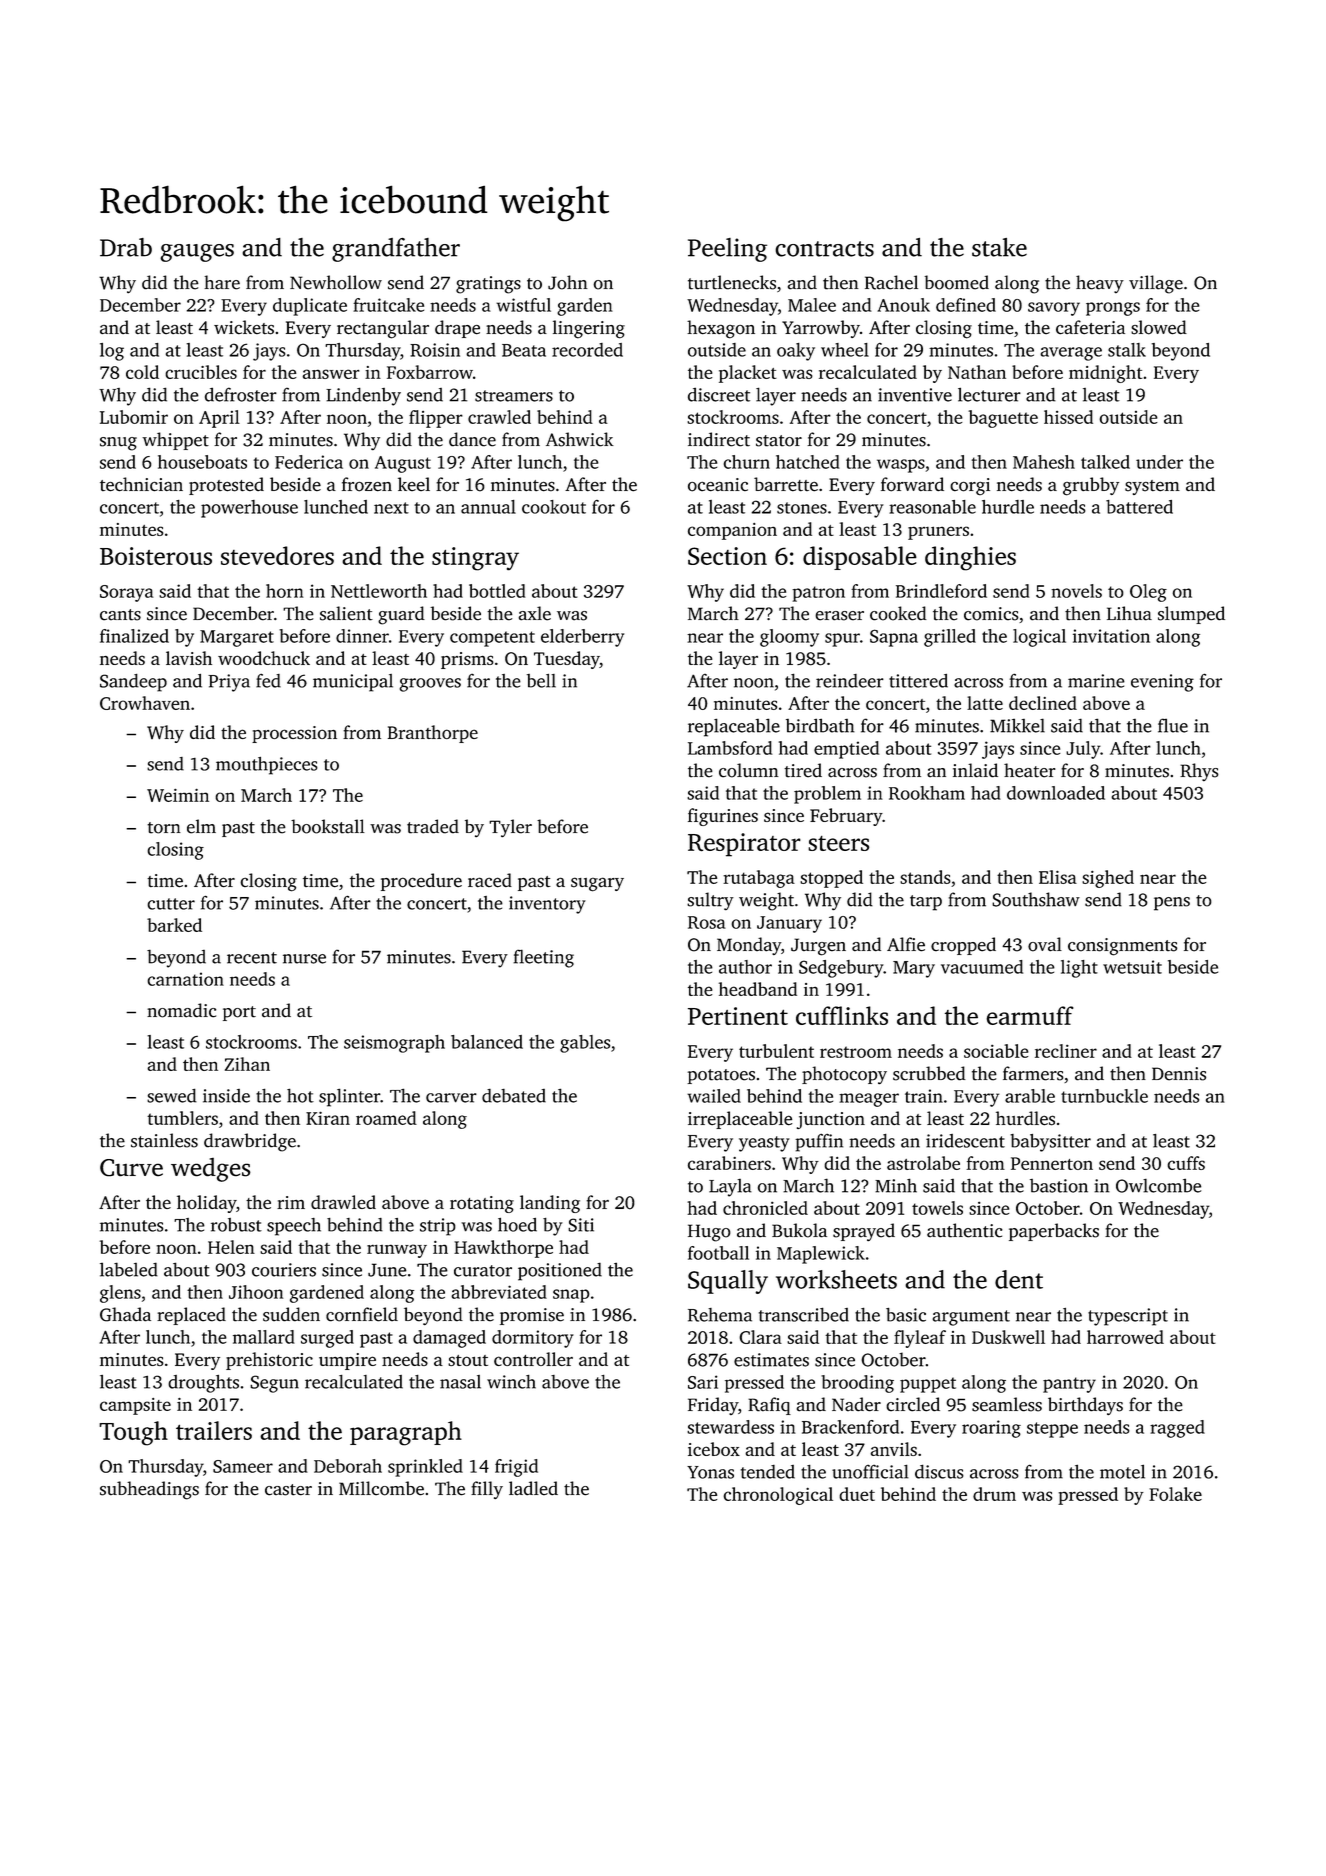 Image resolution: width=1326 pixels, height=1876 pixels. What do you see at coordinates (1159, 462) in the screenshot?
I see `under` at bounding box center [1159, 462].
